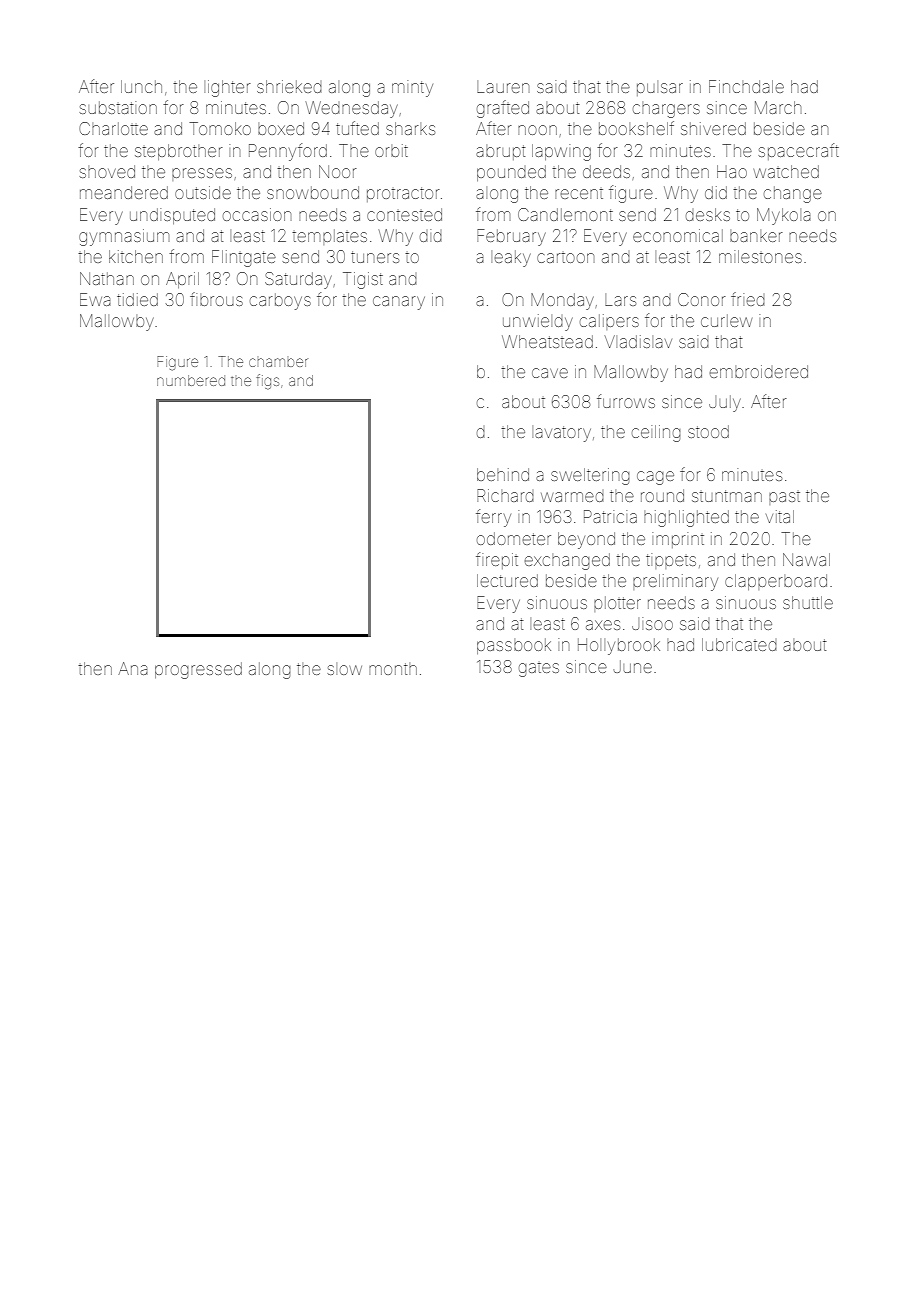  I want to click on Ewa, so click(95, 299).
